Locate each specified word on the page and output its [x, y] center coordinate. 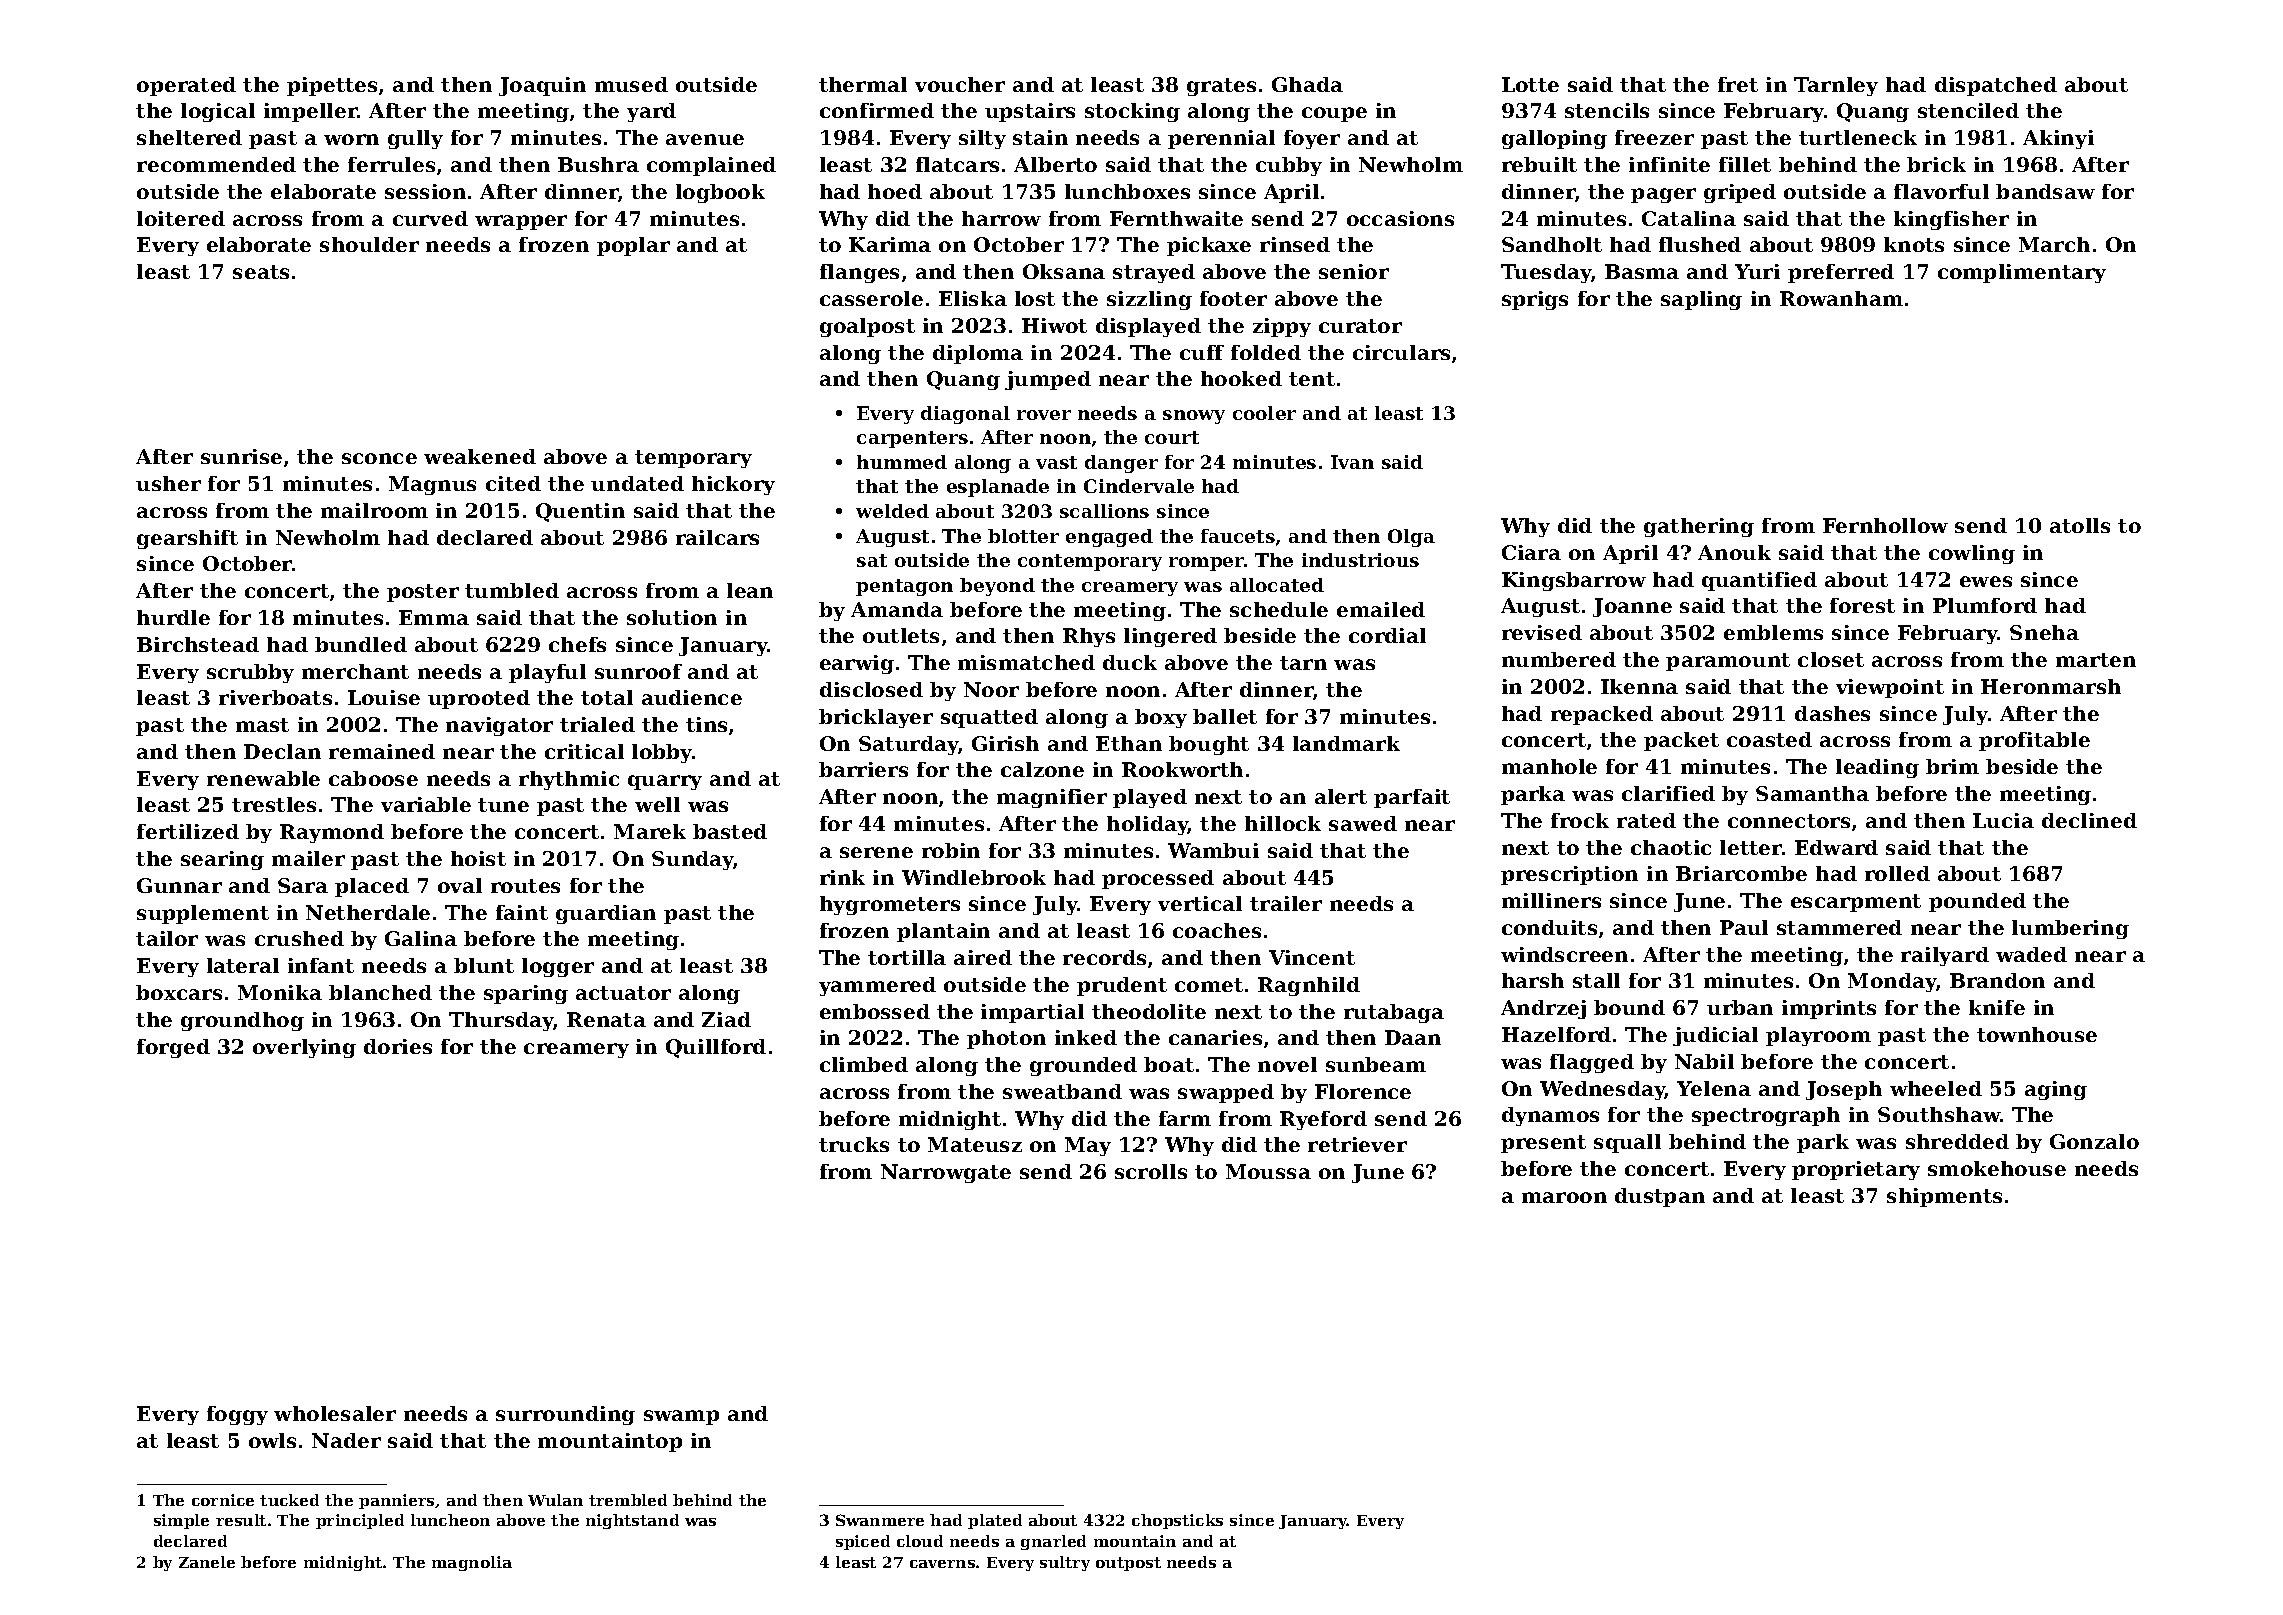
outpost [1128, 1564]
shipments [1944, 1197]
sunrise [241, 456]
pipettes [332, 86]
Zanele [207, 1562]
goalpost [867, 327]
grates [1221, 87]
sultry [1065, 1563]
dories [398, 1046]
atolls [2080, 525]
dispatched [1996, 86]
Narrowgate [946, 1173]
